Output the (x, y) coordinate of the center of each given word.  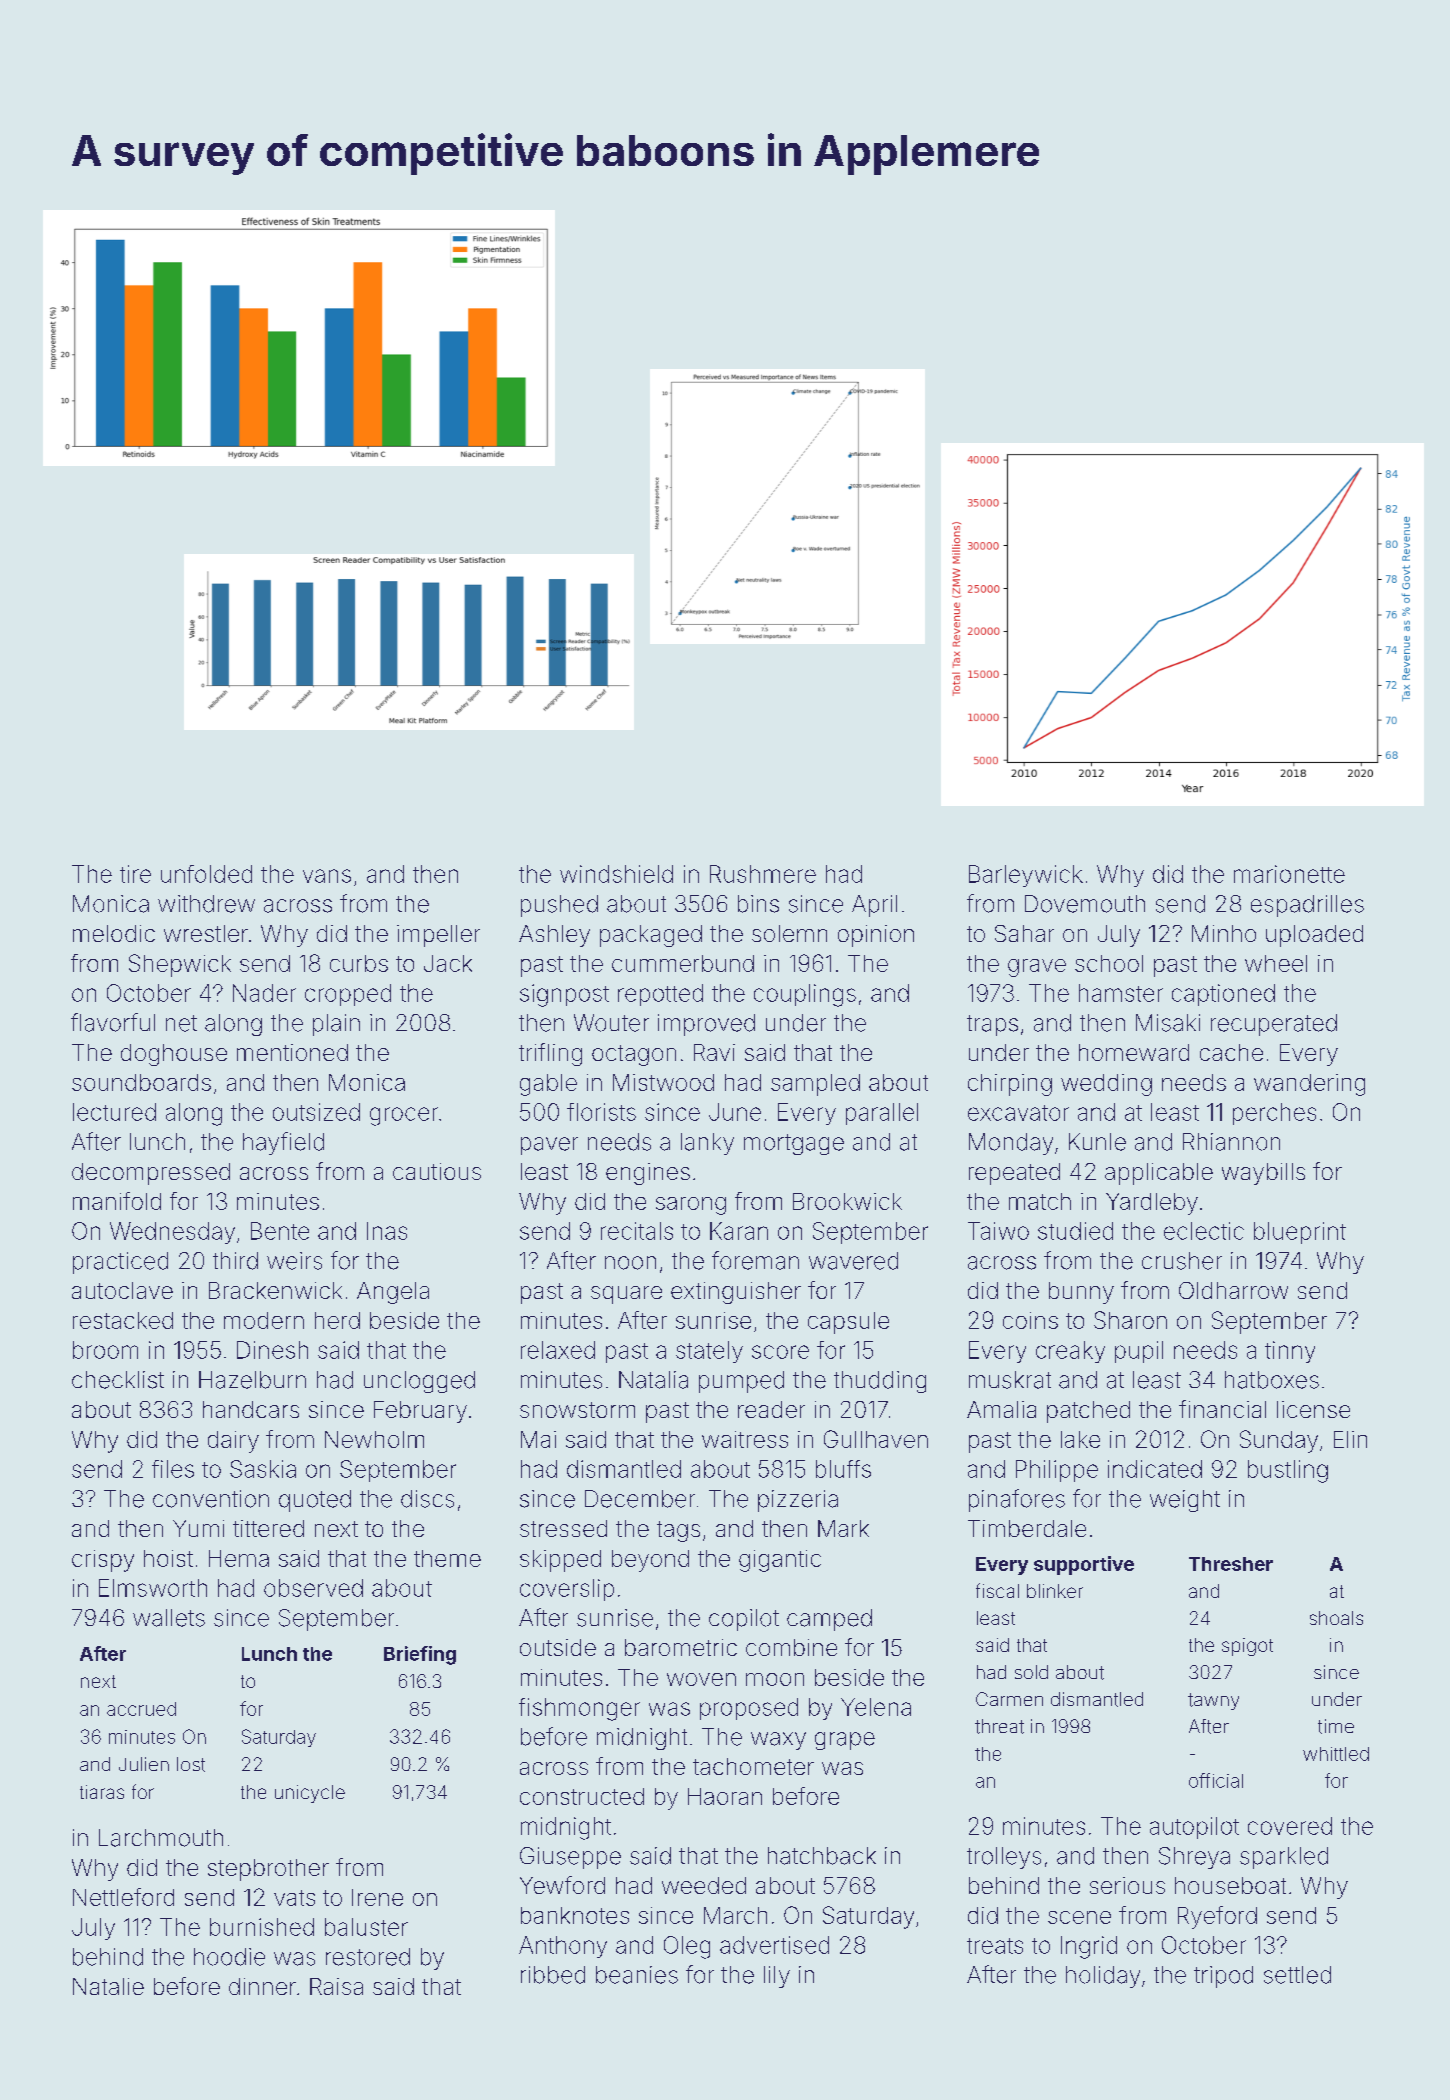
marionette (1289, 874)
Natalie (108, 1986)
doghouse (174, 1055)
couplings (805, 995)
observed (313, 1588)
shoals (1336, 1618)
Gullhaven (876, 1439)
